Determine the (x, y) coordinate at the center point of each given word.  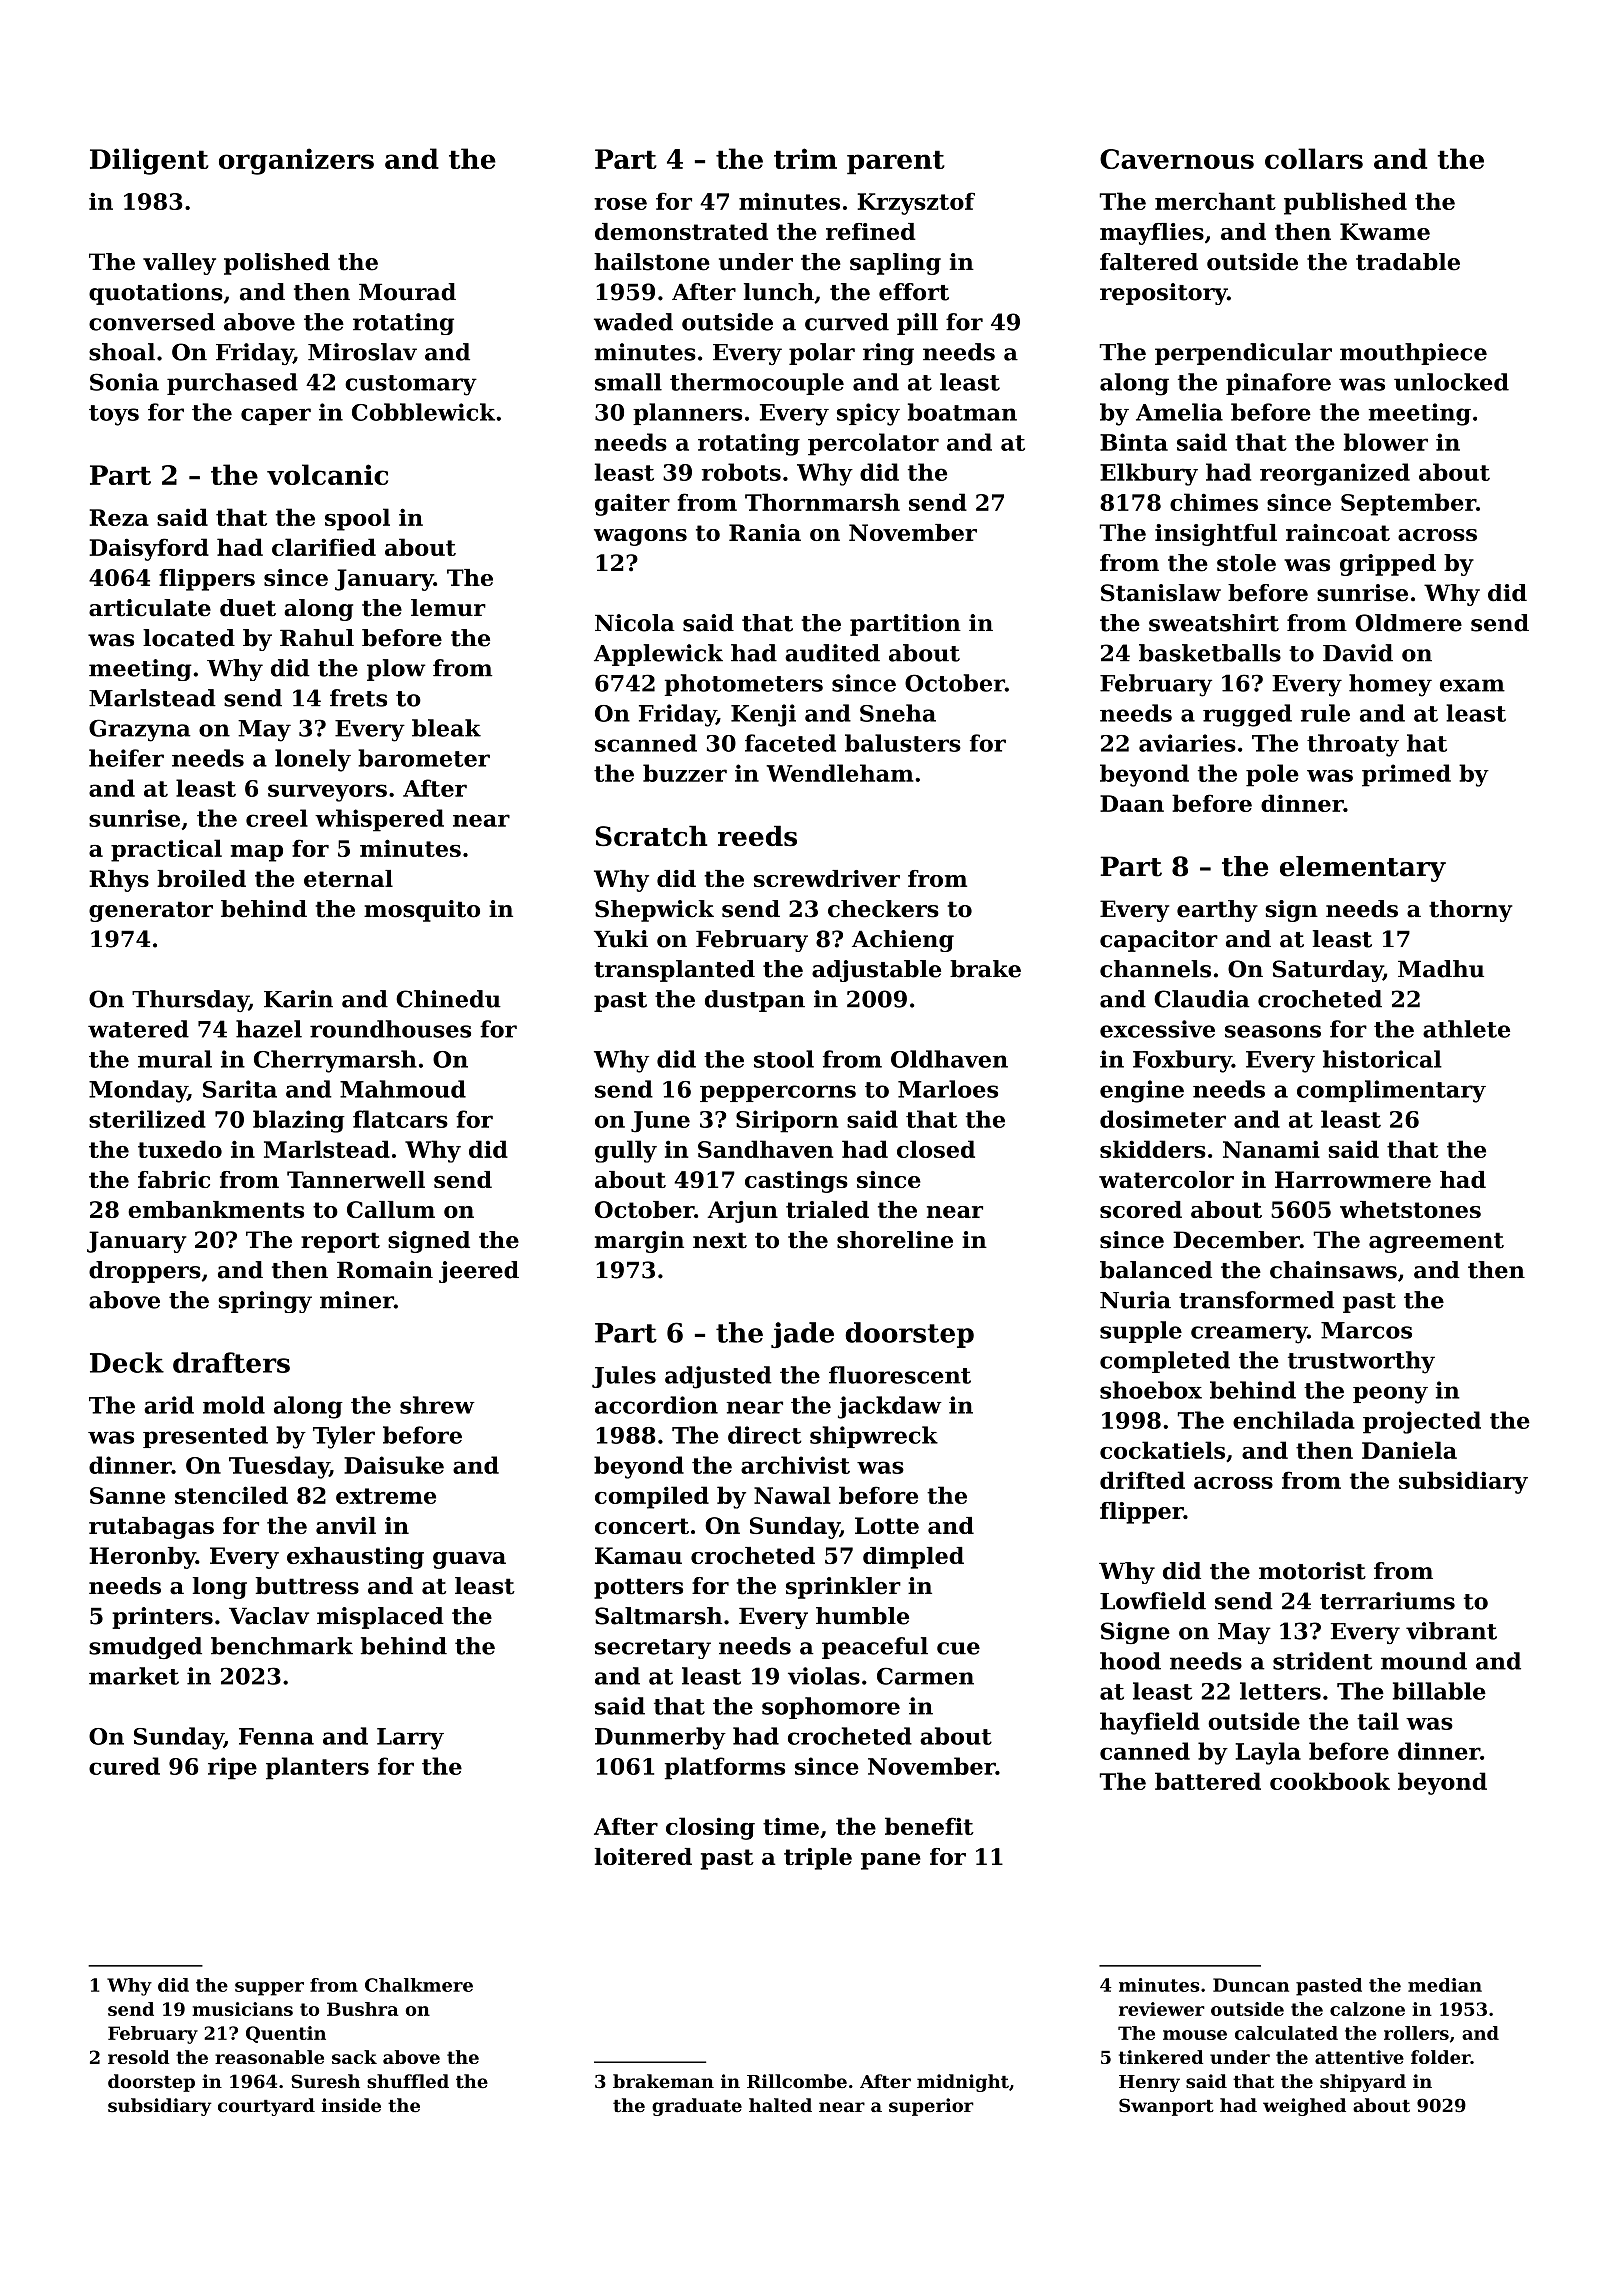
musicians (242, 2009)
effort (914, 292)
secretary (653, 1649)
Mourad (407, 292)
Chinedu (448, 999)
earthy (1217, 911)
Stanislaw (1161, 593)
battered (1208, 1781)
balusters (903, 743)
